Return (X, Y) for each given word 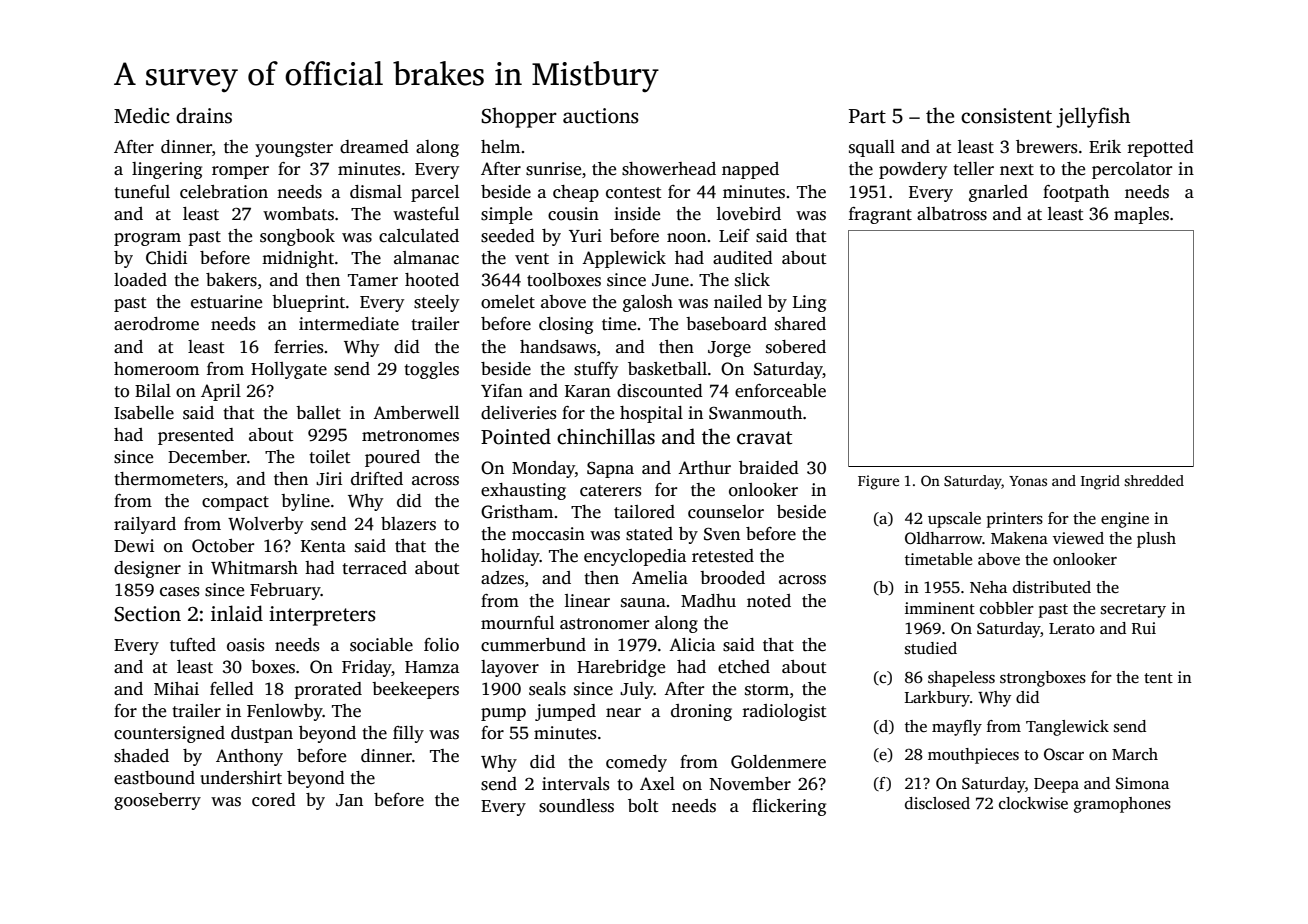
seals (547, 689)
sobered (796, 347)
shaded (141, 756)
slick (752, 280)
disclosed (937, 803)
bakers (231, 280)
